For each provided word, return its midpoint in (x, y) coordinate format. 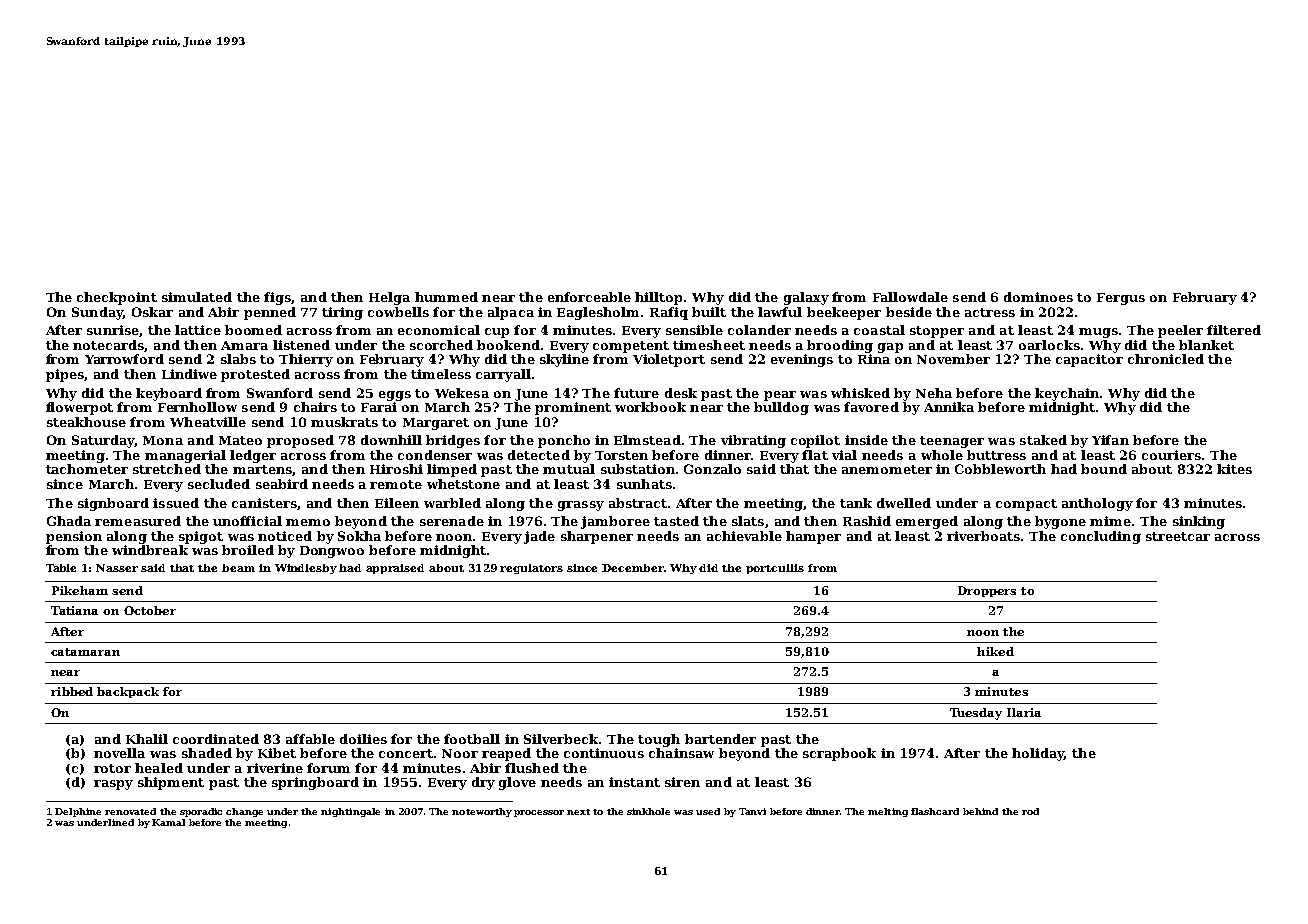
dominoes (1038, 297)
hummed (446, 297)
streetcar (1178, 536)
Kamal (168, 822)
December (633, 568)
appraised (395, 569)
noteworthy (482, 812)
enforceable (589, 297)
